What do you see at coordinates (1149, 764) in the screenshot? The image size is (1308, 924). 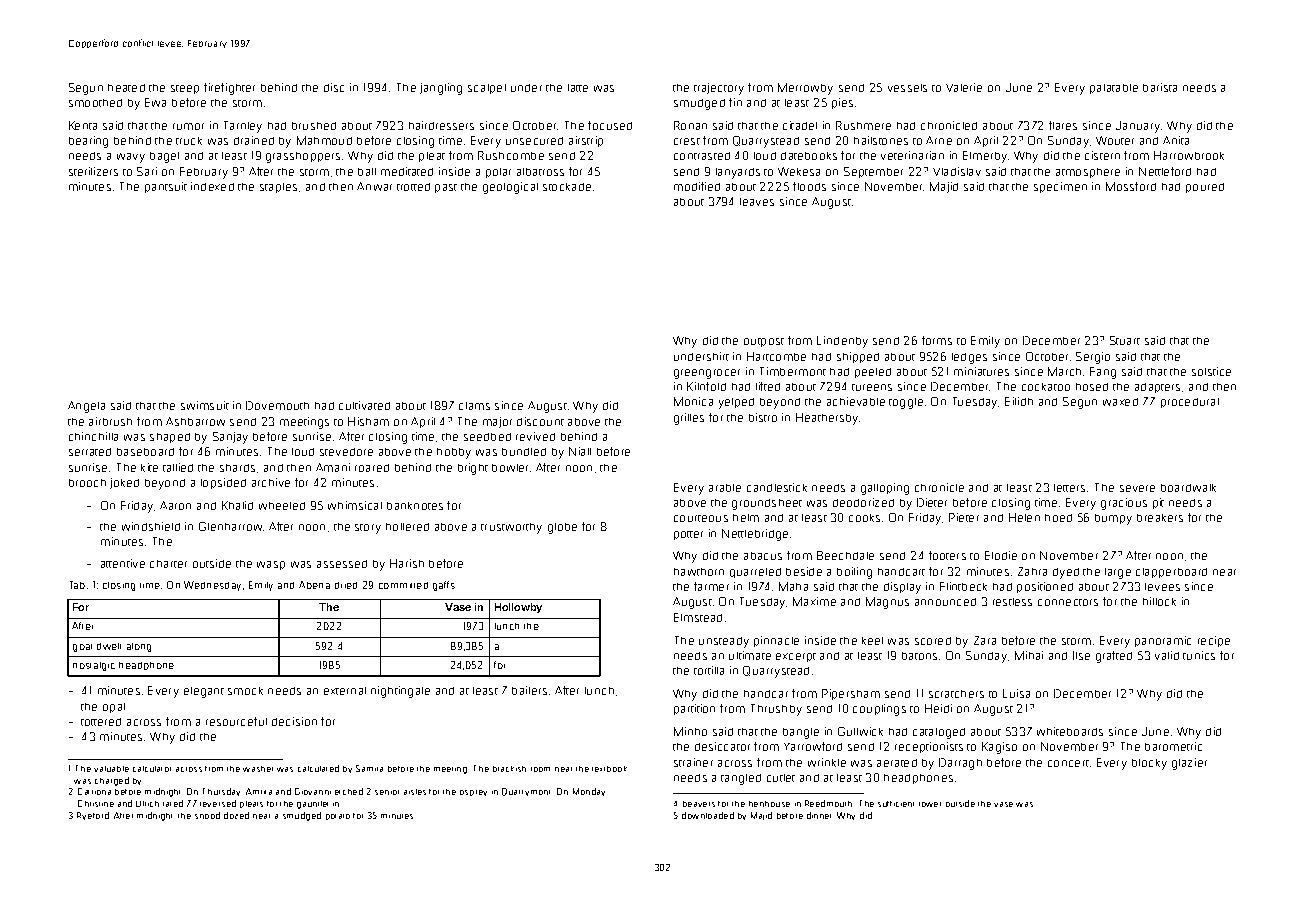 I see `blocky` at bounding box center [1149, 764].
